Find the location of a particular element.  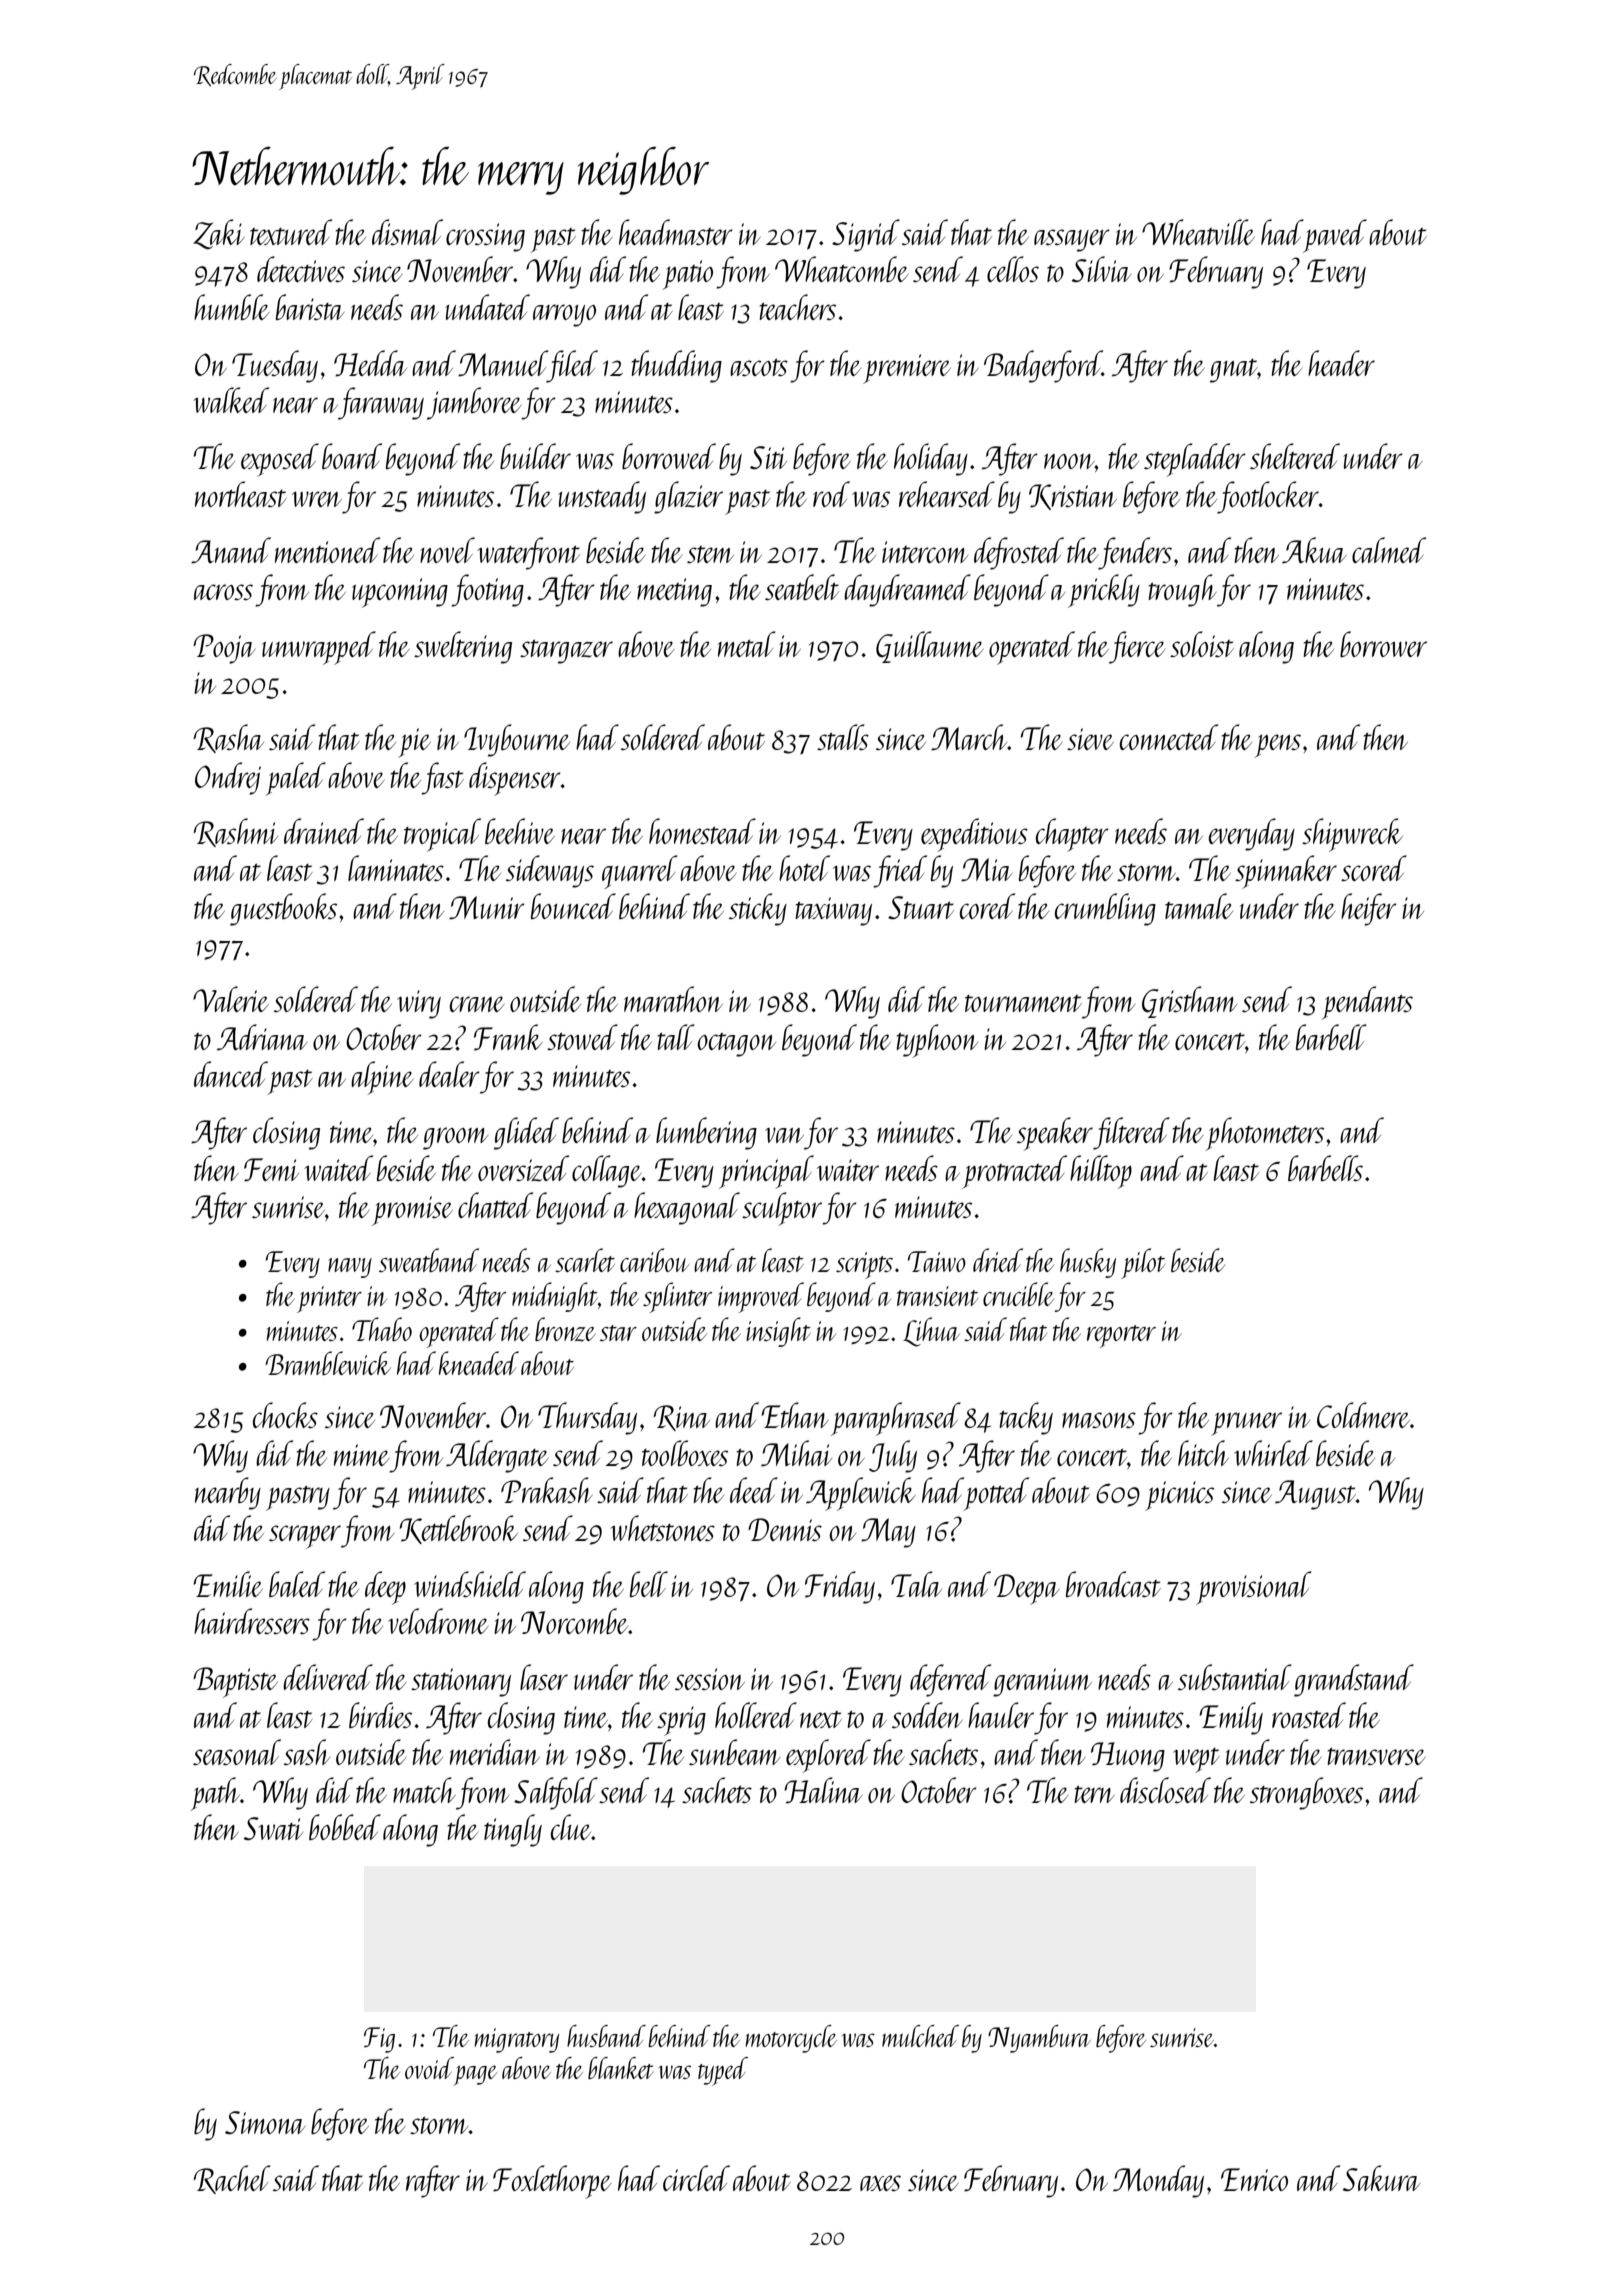

filtered is located at coordinates (1131, 1133).
